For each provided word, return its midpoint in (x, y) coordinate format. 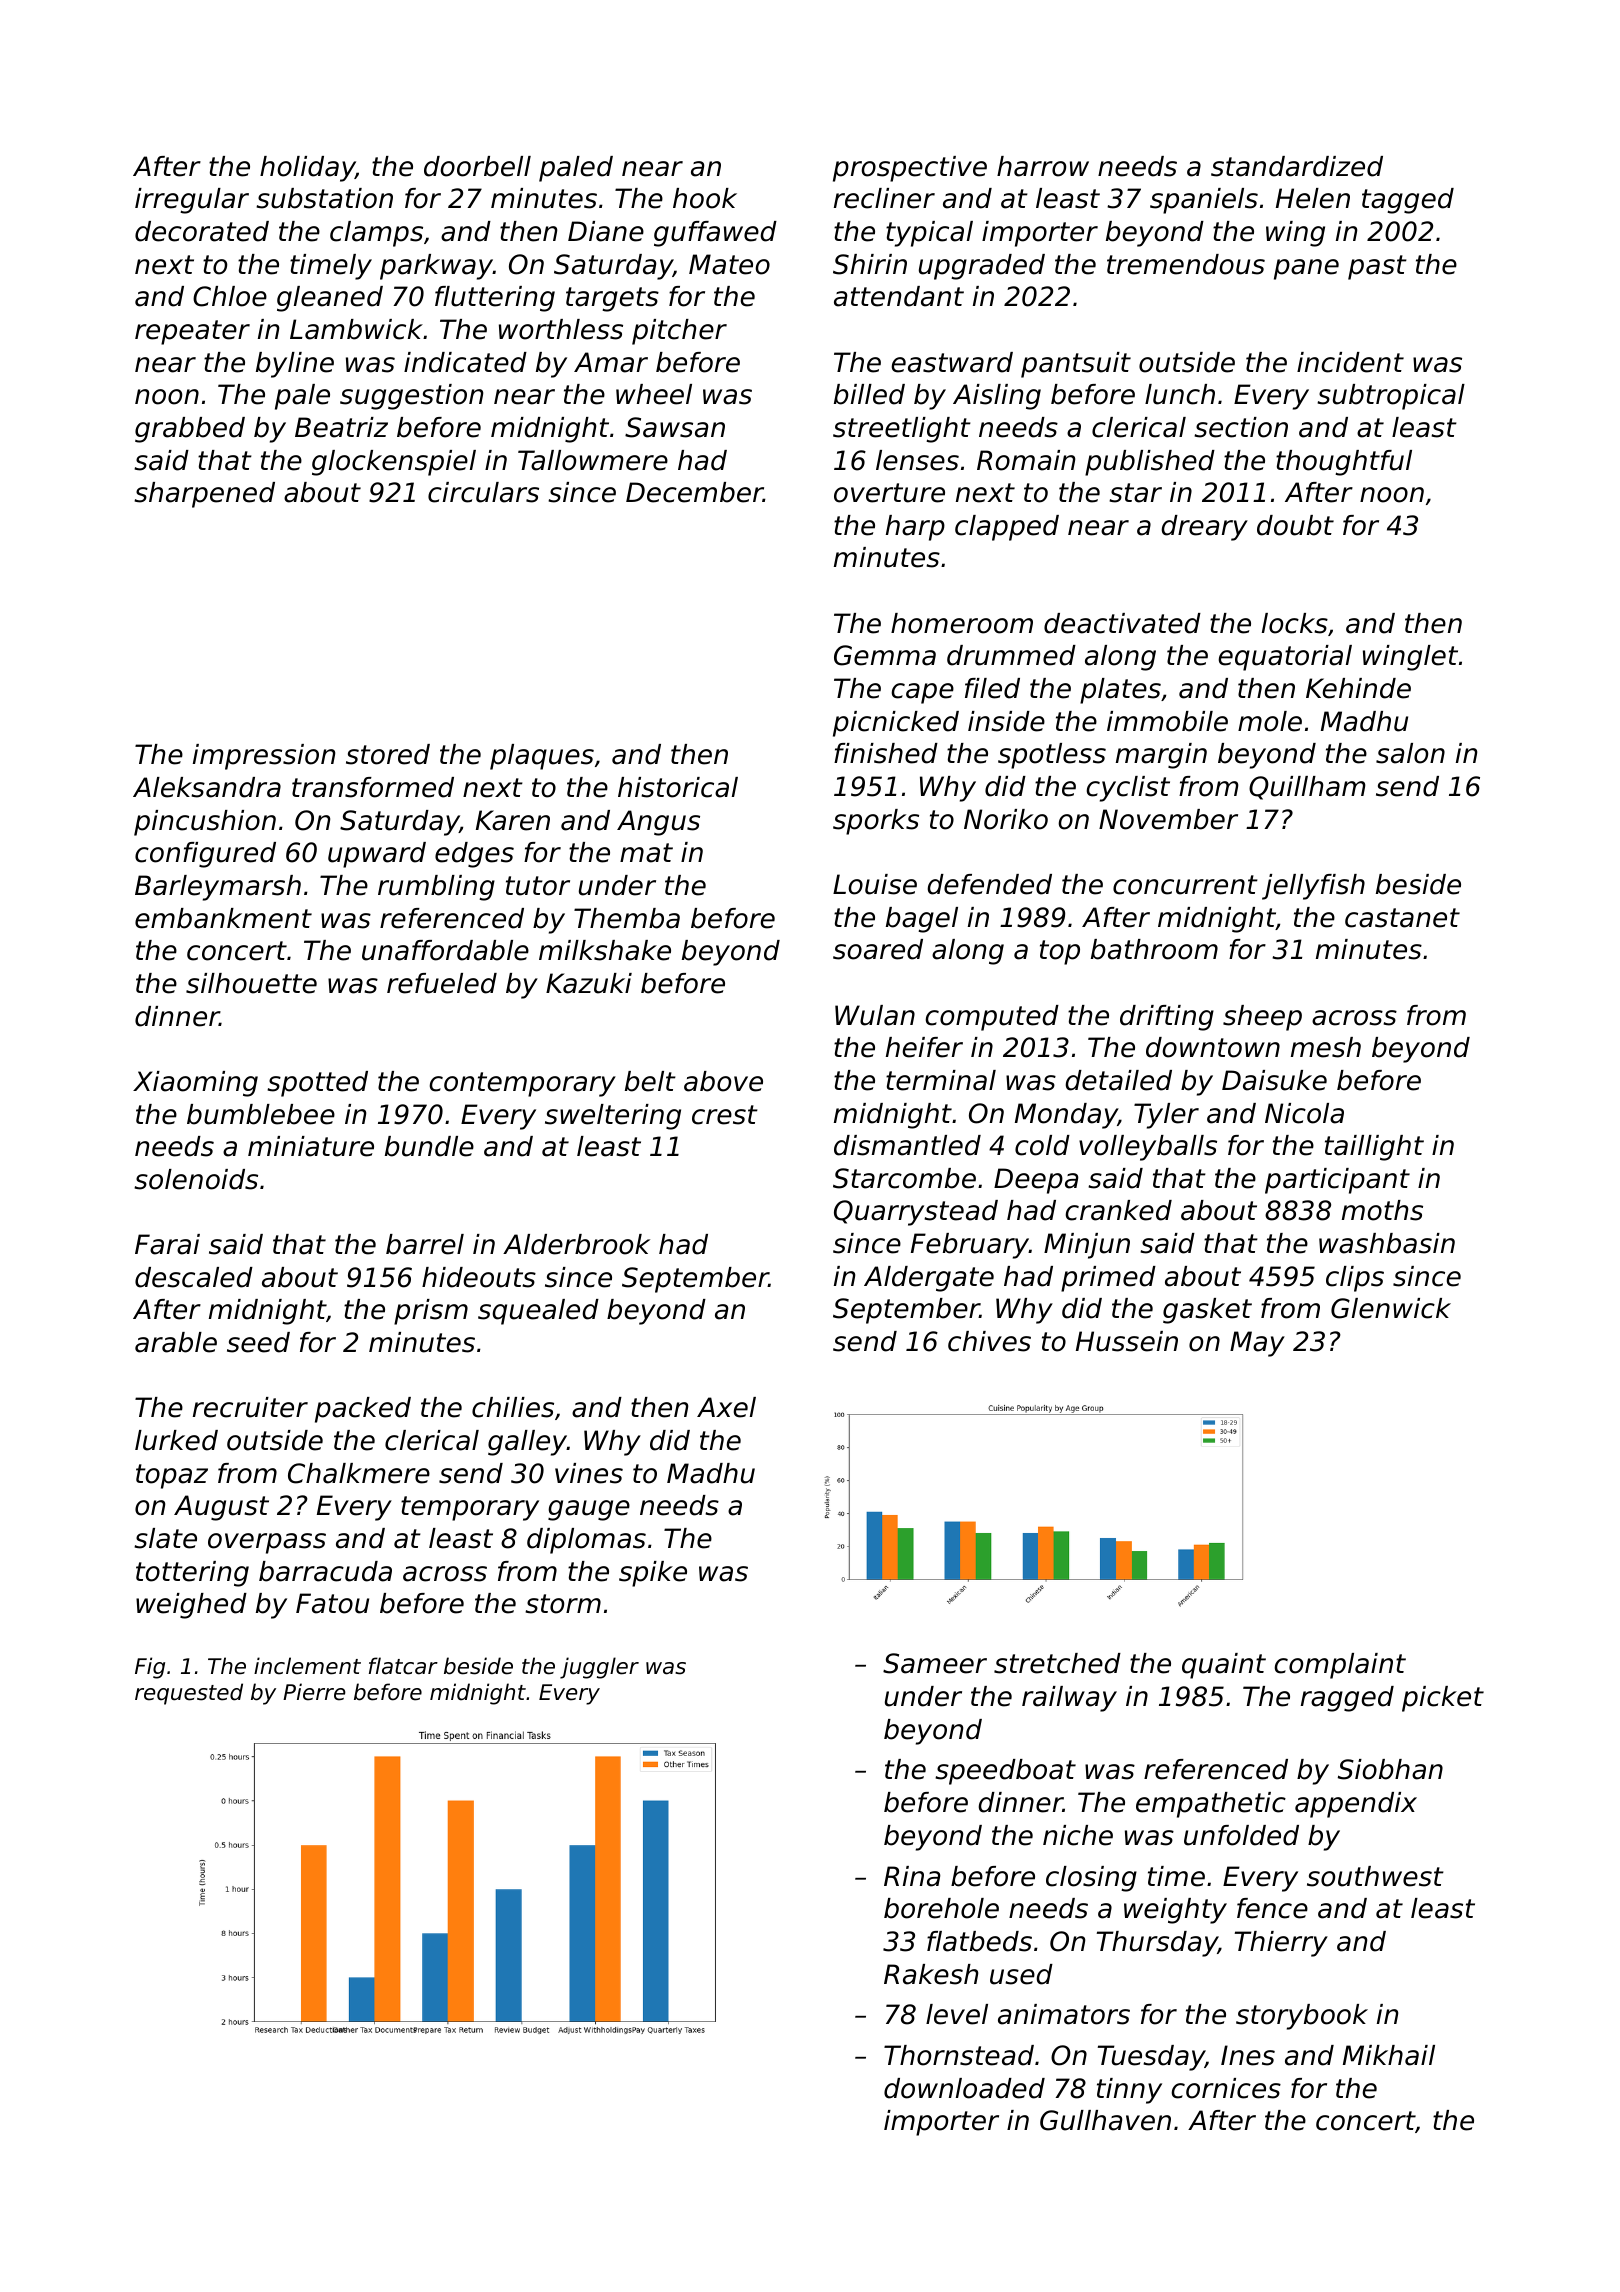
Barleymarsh (218, 888)
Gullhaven (1105, 2120)
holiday (307, 169)
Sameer (935, 1663)
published (1150, 463)
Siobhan (1390, 1769)
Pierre (314, 1692)
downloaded (964, 2088)
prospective (910, 169)
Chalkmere (359, 1473)
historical (678, 787)
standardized (1297, 166)
